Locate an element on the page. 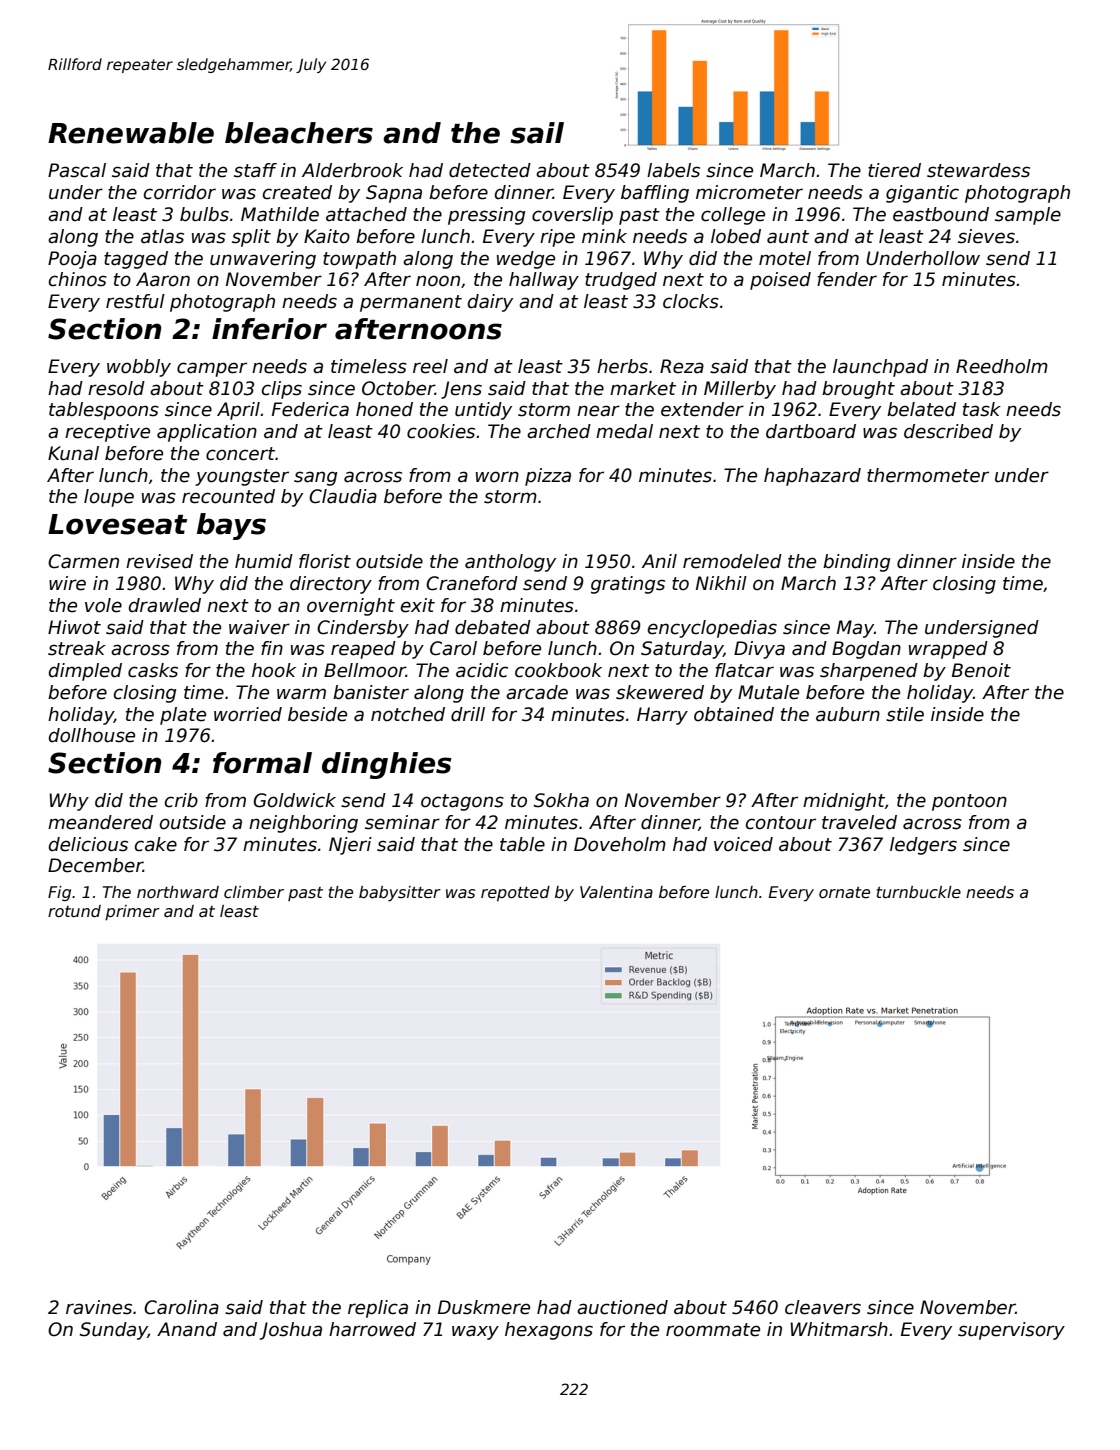 The image size is (1120, 1450). Craneford is located at coordinates (472, 583).
